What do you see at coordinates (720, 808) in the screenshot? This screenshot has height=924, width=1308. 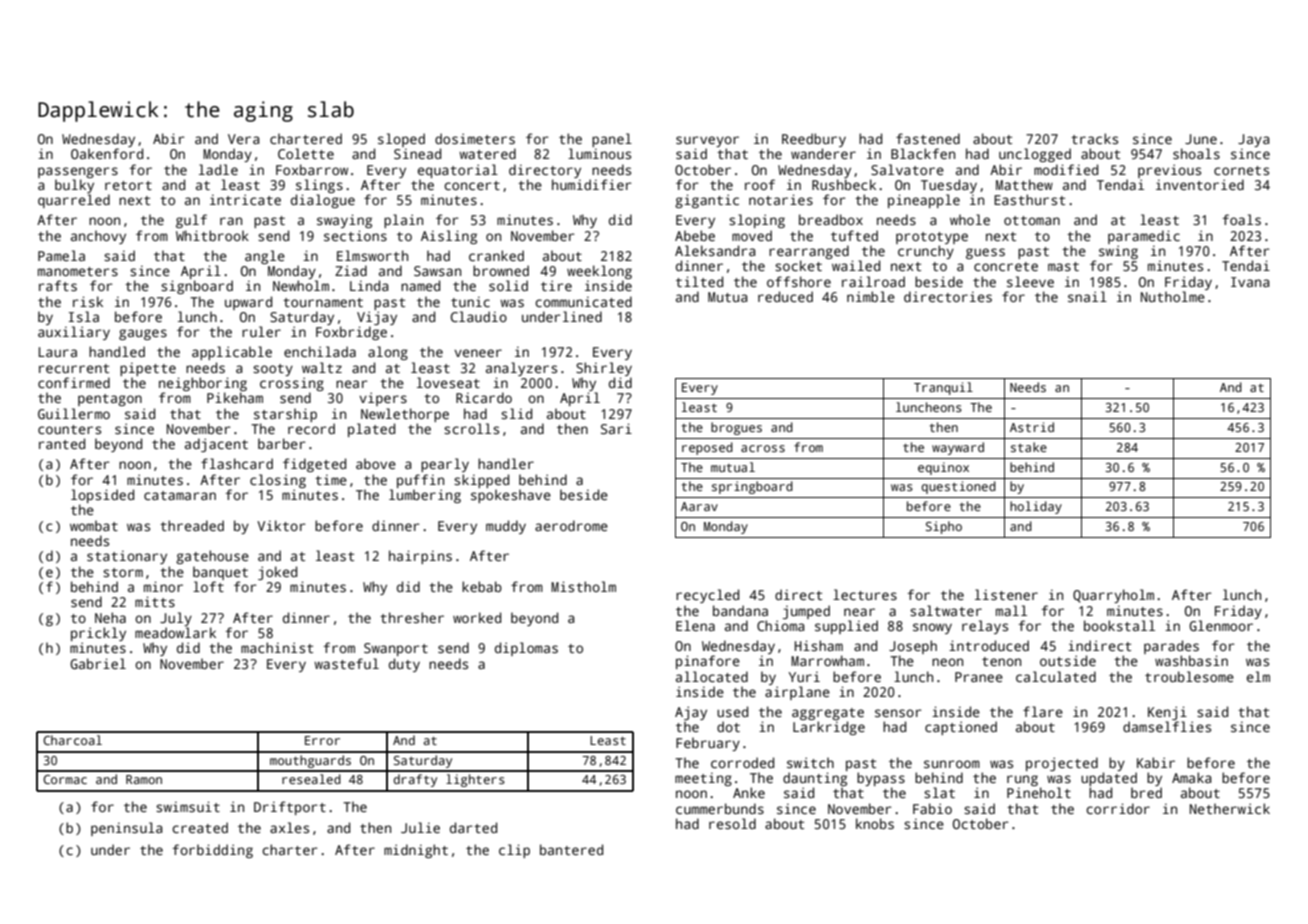 I see `cummerbunds` at bounding box center [720, 808].
